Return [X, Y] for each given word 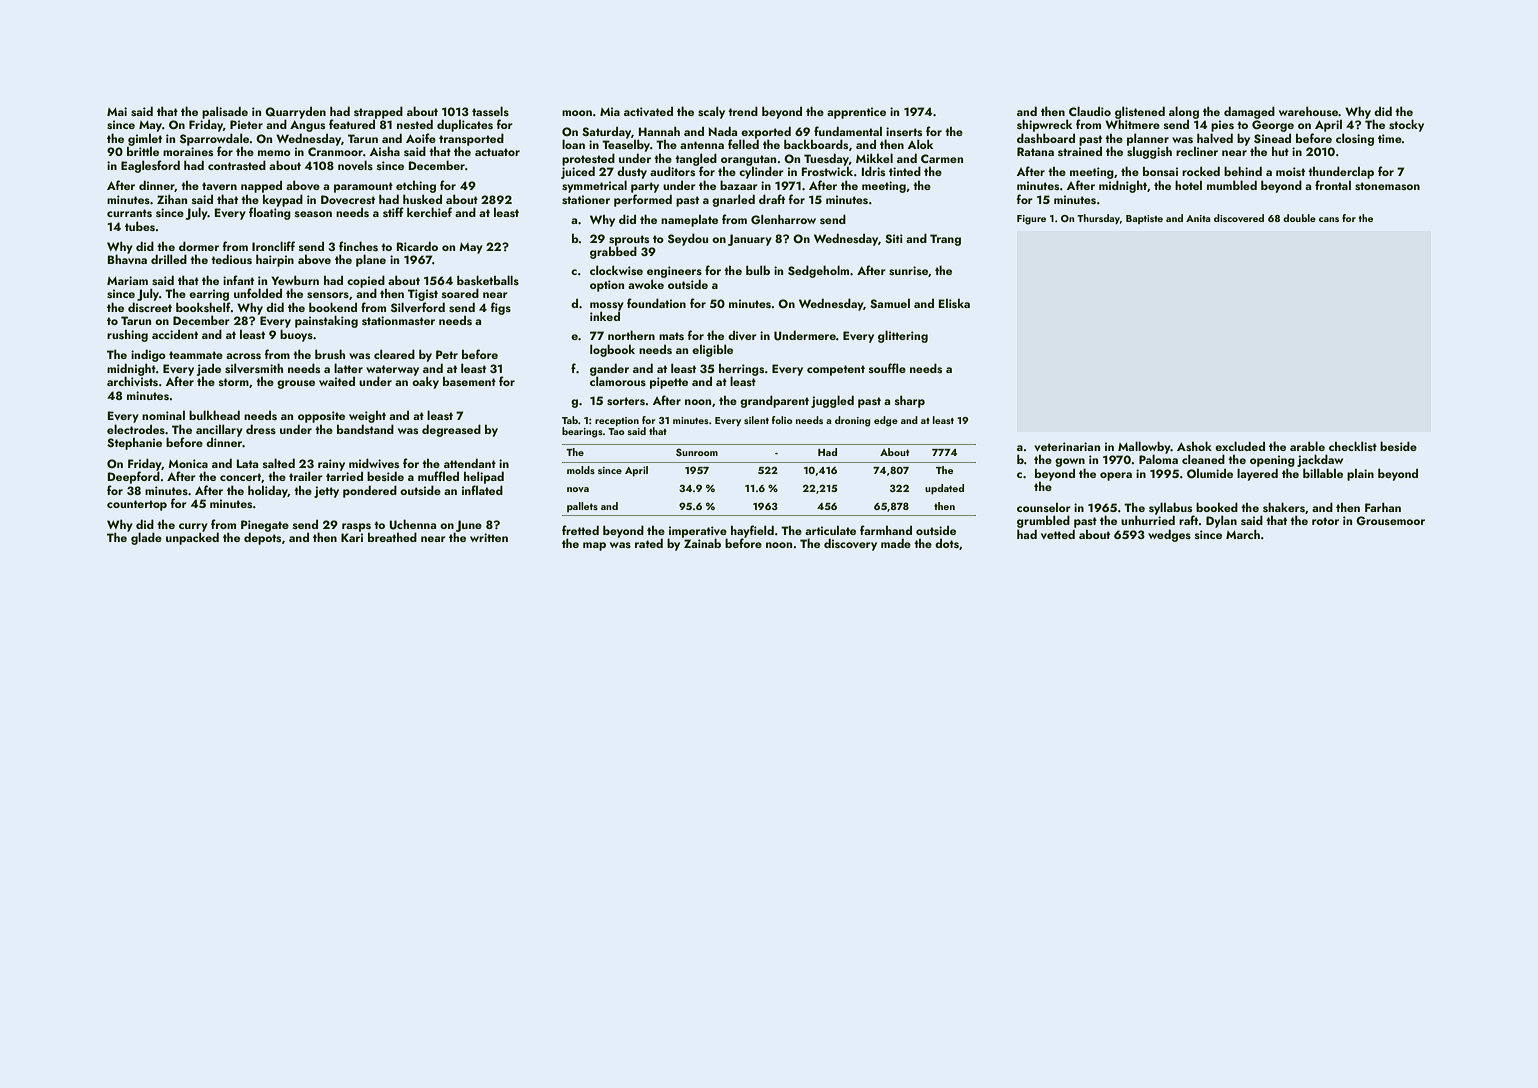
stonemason [1387, 186]
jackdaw [1320, 460]
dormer [199, 246]
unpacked [192, 538]
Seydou [688, 239]
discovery [850, 544]
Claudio [1090, 111]
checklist [1353, 446]
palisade [225, 112]
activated [648, 111]
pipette [669, 383]
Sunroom [697, 452]
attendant [470, 463]
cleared [394, 354]
